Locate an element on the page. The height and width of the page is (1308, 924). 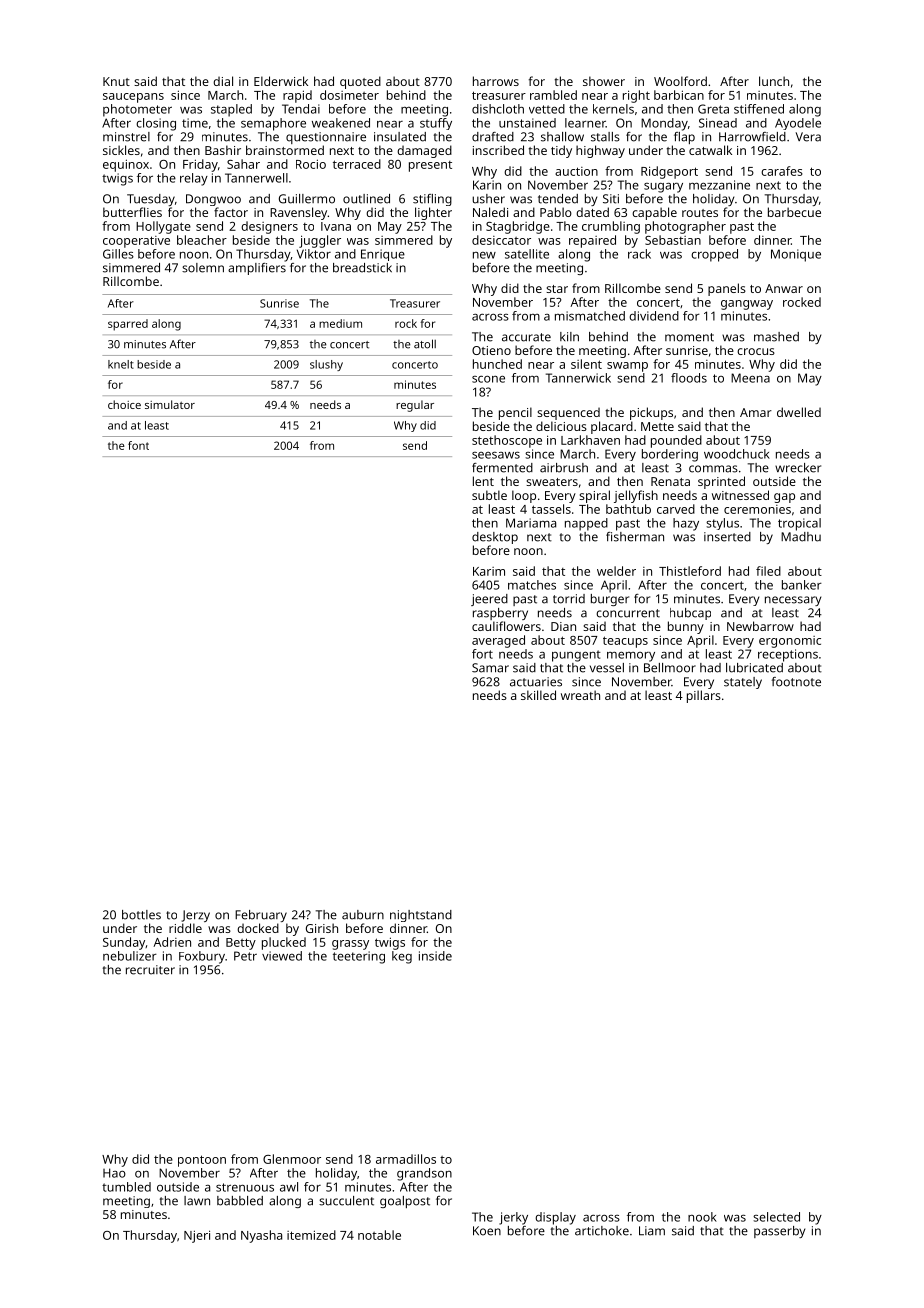
stifling is located at coordinates (432, 200).
